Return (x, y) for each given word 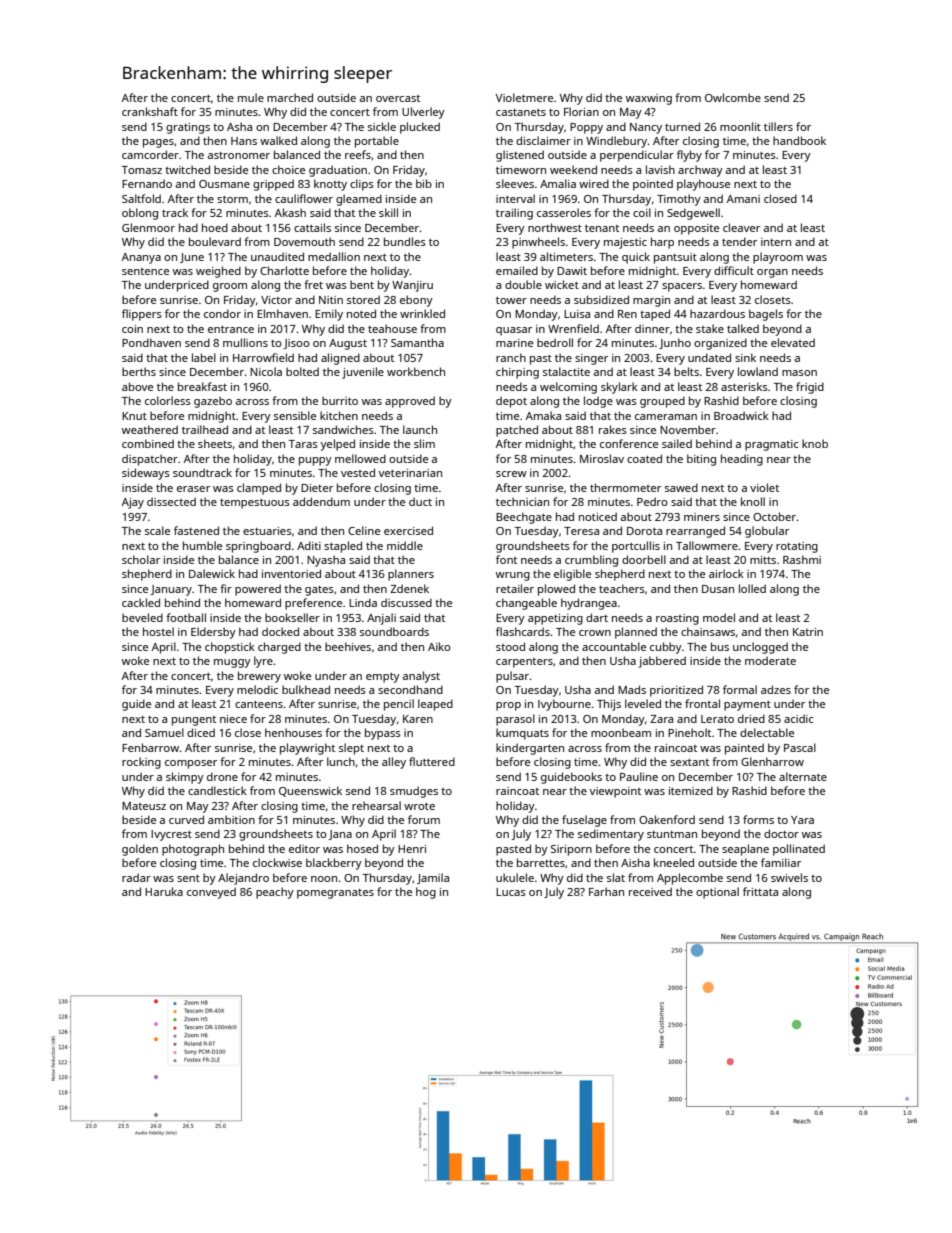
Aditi (309, 545)
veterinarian (410, 473)
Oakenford (667, 819)
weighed (218, 272)
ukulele (515, 877)
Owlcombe (733, 97)
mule (251, 97)
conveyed (211, 893)
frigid (810, 388)
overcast (398, 98)
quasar (514, 331)
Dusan (718, 589)
